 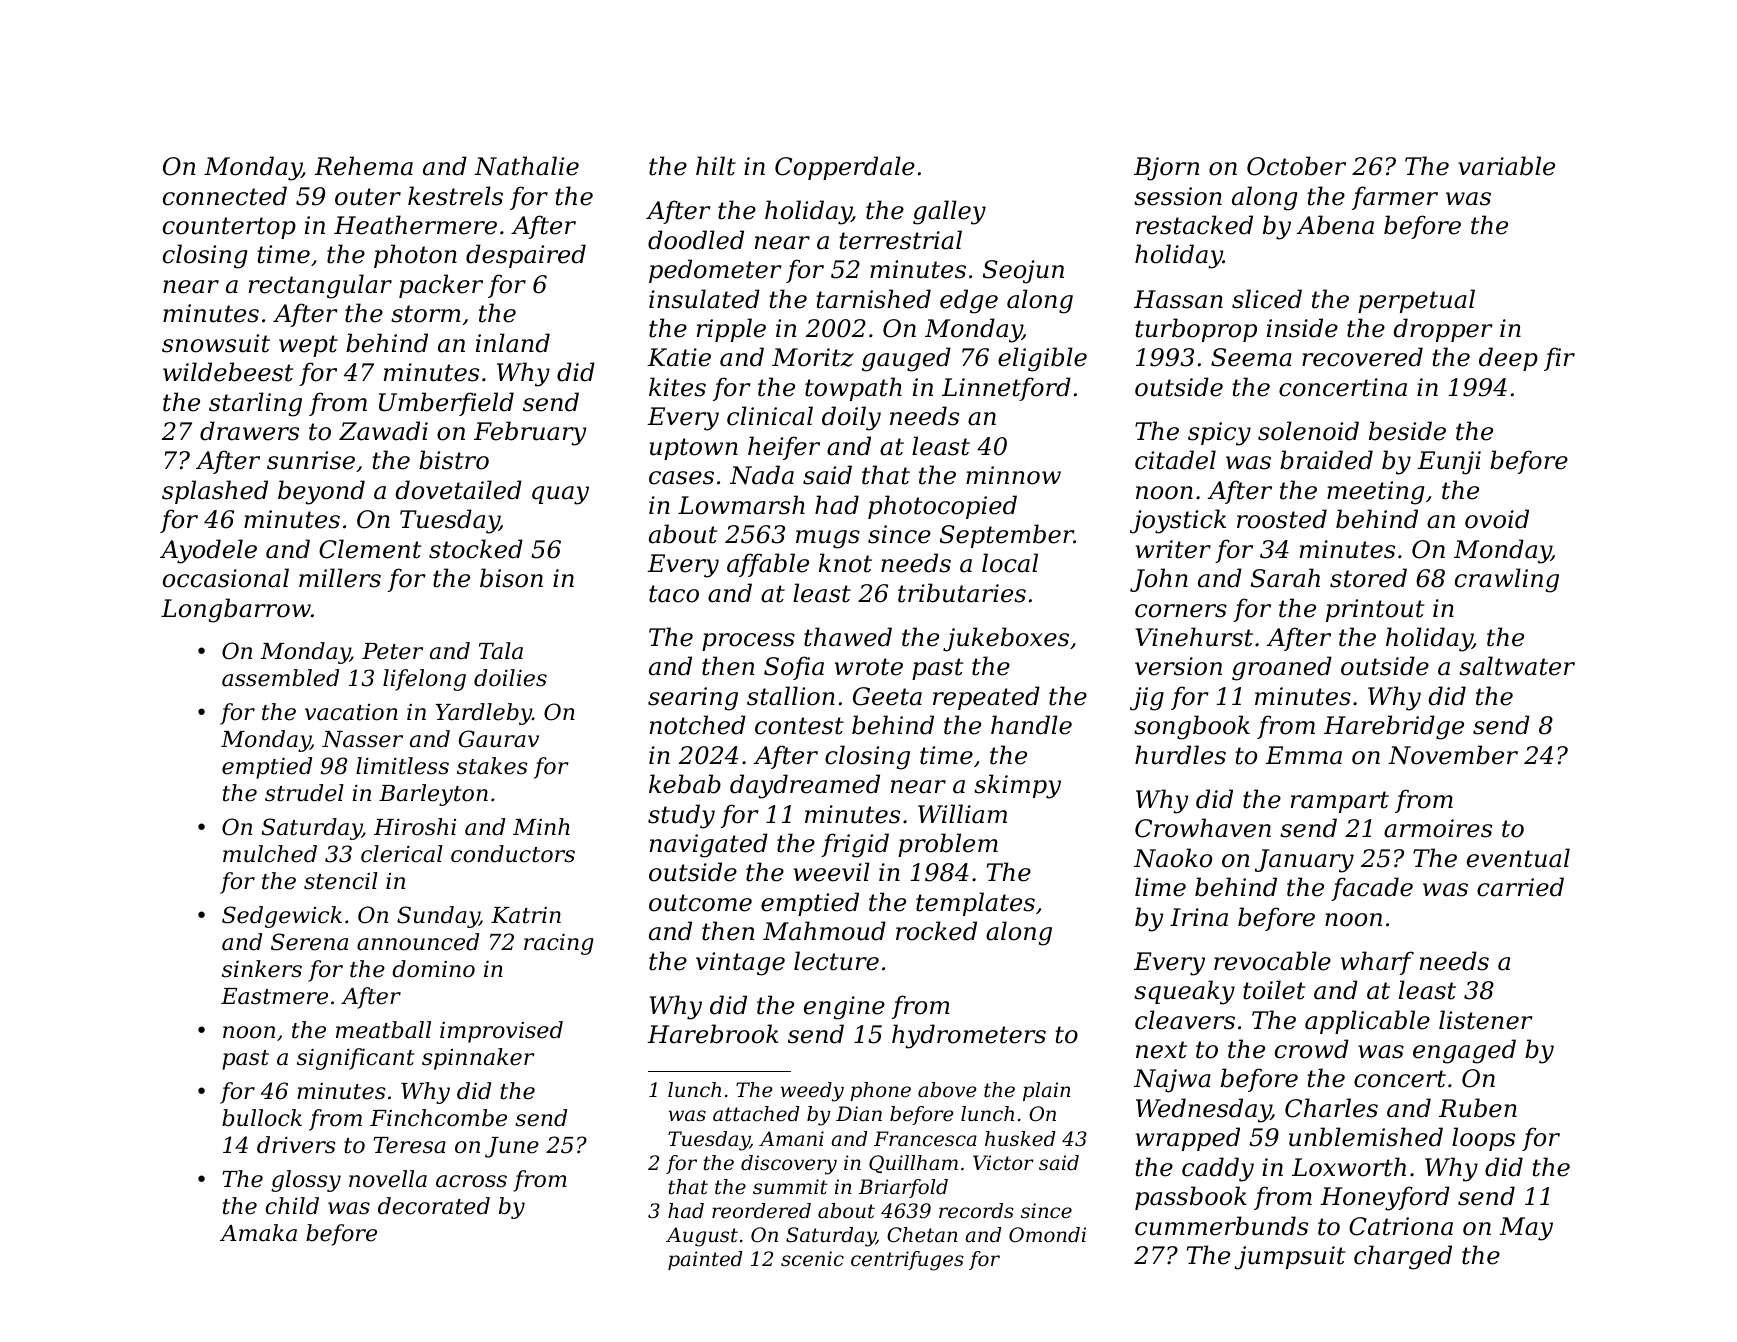 I want to click on variable, so click(x=1506, y=166).
